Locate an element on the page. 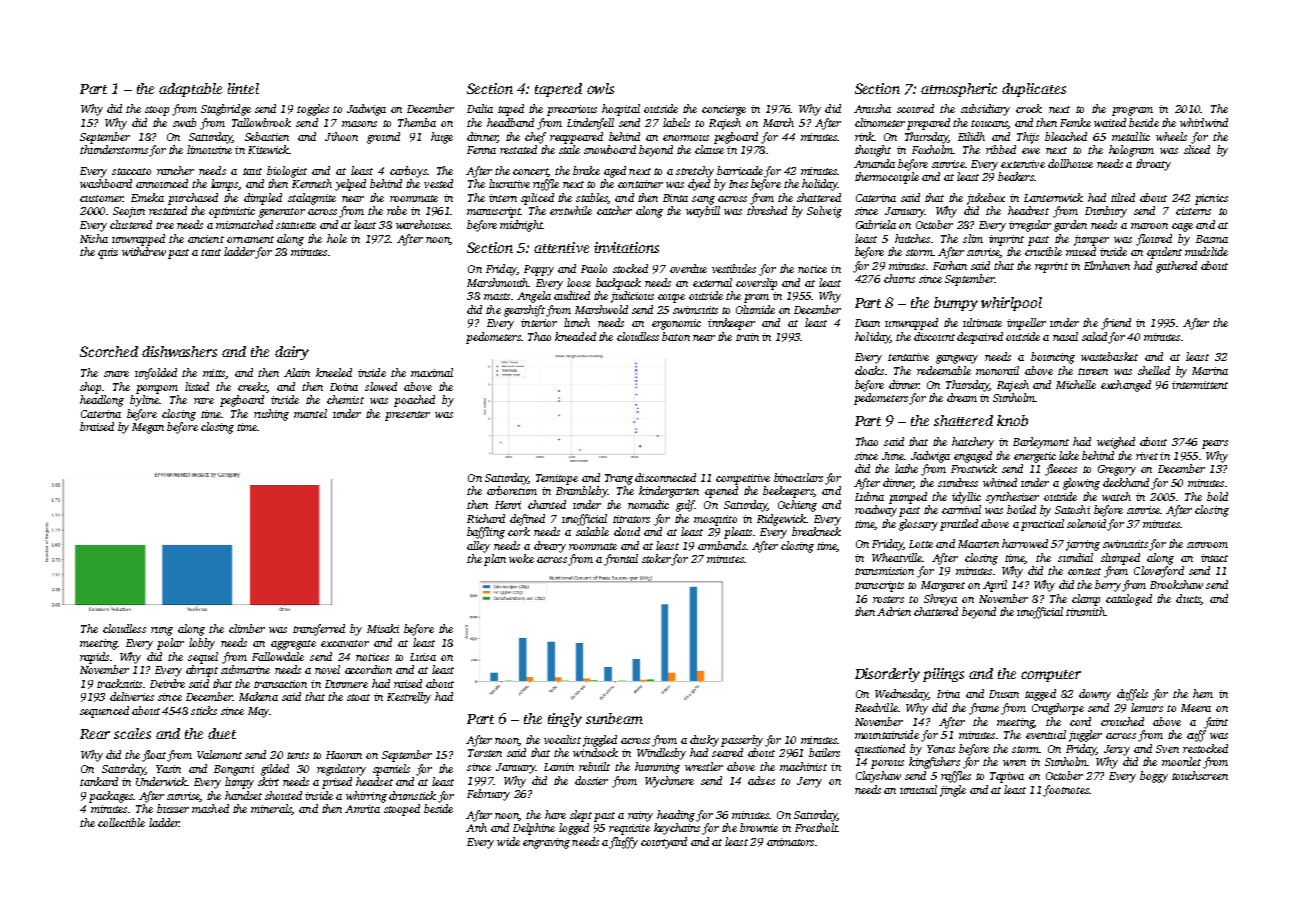 Image resolution: width=1308 pixels, height=924 pixels. ancient is located at coordinates (206, 239).
